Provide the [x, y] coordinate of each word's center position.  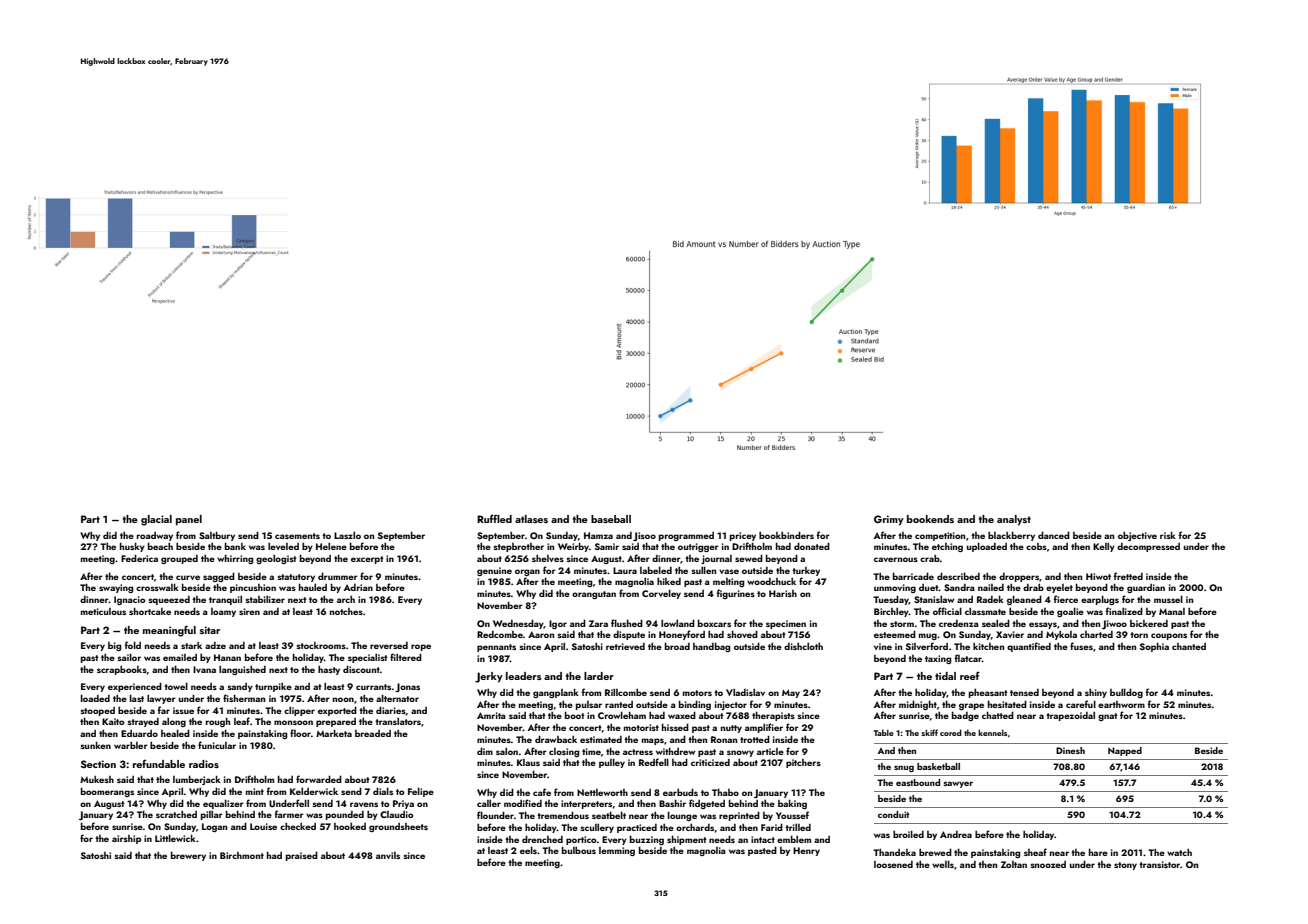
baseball [611, 519]
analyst [1014, 520]
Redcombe [500, 634]
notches [346, 611]
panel [189, 520]
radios [204, 764]
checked [298, 826]
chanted [1189, 646]
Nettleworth [602, 792]
